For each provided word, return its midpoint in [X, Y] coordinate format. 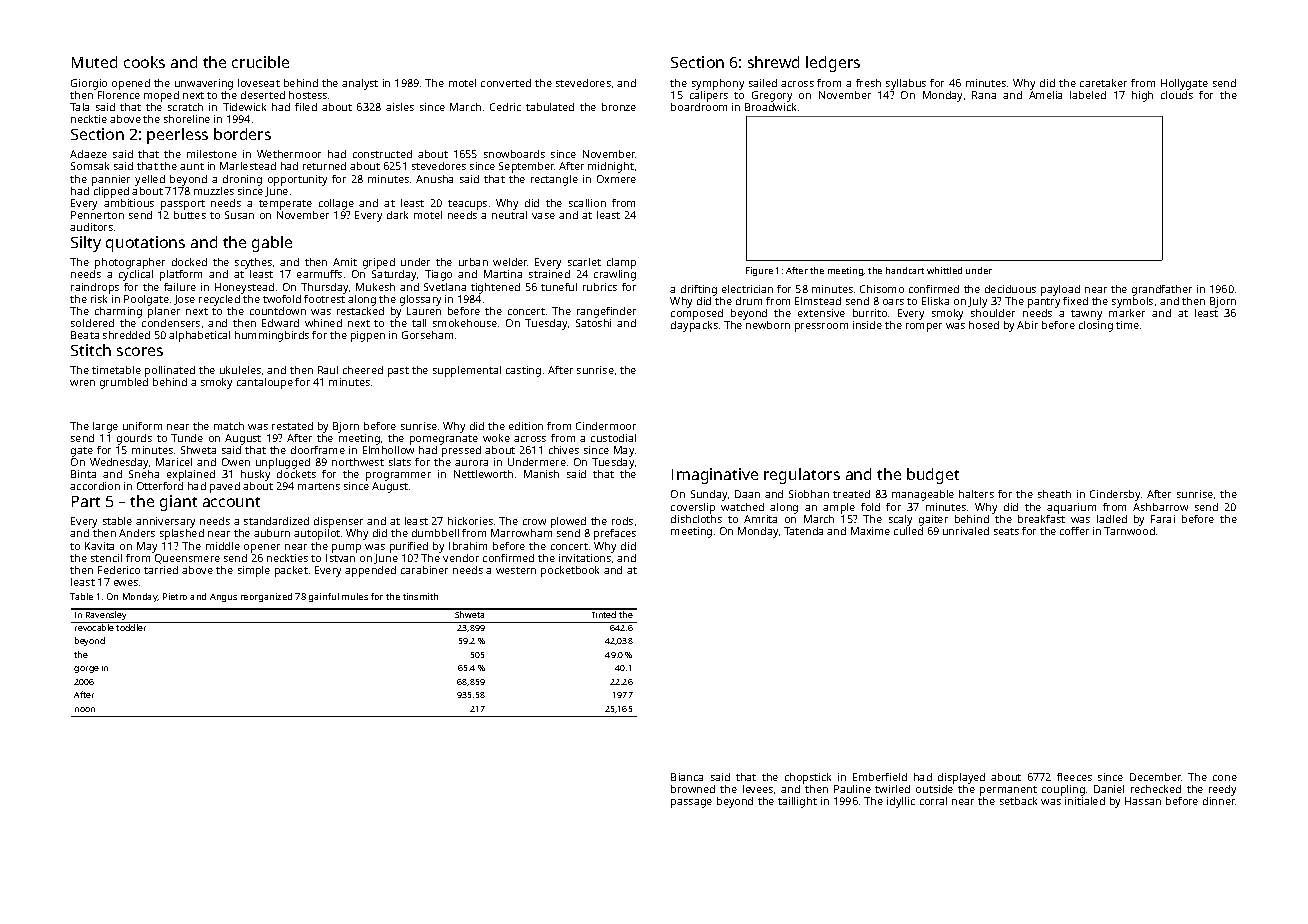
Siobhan [809, 494]
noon [85, 709]
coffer [1074, 531]
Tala [79, 107]
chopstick [808, 778]
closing [1096, 326]
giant [178, 503]
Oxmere [616, 179]
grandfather [1162, 290]
